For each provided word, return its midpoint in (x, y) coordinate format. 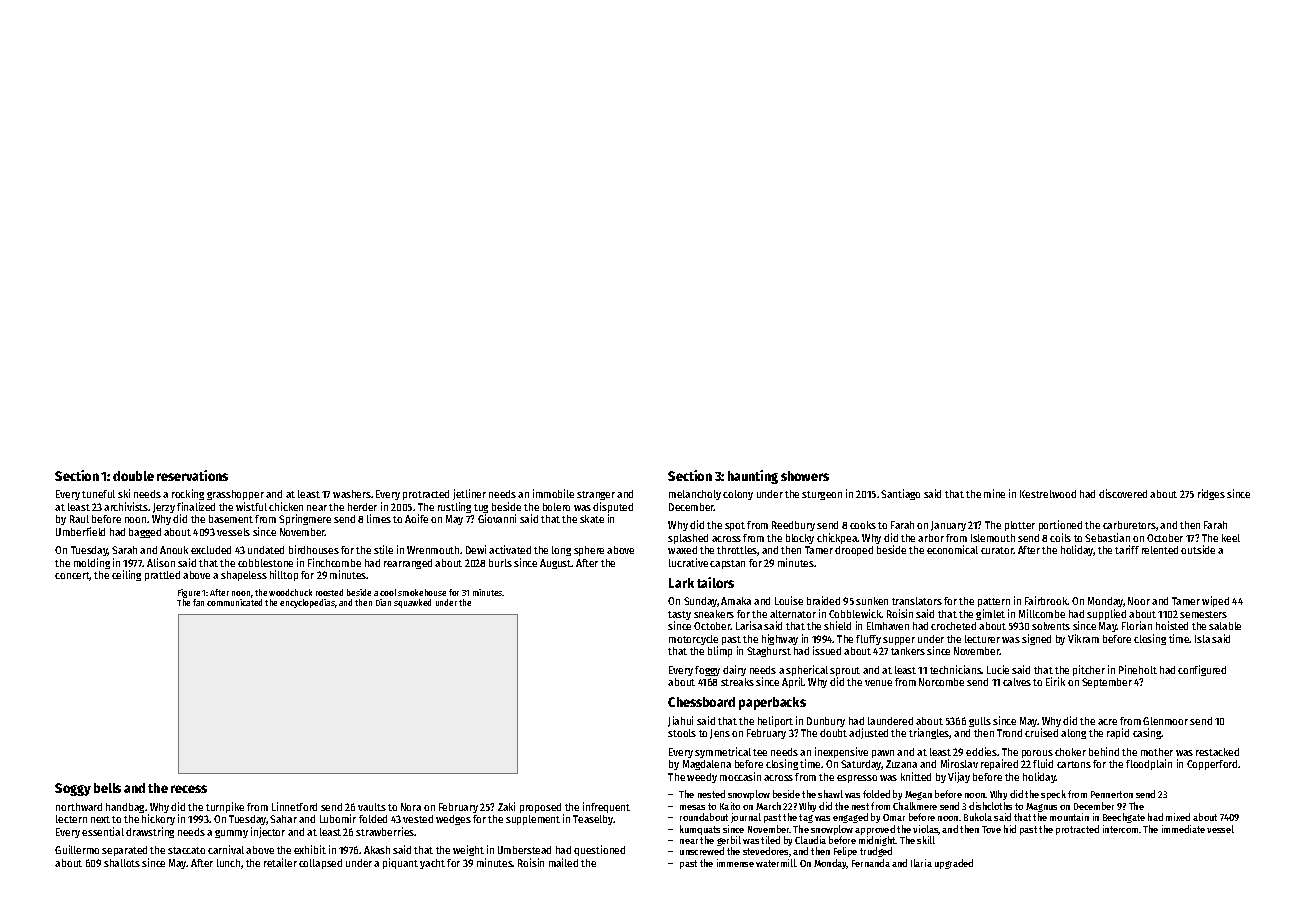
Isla (1202, 639)
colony (738, 495)
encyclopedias (307, 603)
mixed (1178, 817)
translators (917, 601)
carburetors (1129, 525)
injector (268, 832)
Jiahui (680, 721)
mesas (692, 807)
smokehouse (422, 592)
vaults (372, 807)
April (793, 682)
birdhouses (314, 549)
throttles (737, 551)
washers (352, 494)
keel (1231, 538)
